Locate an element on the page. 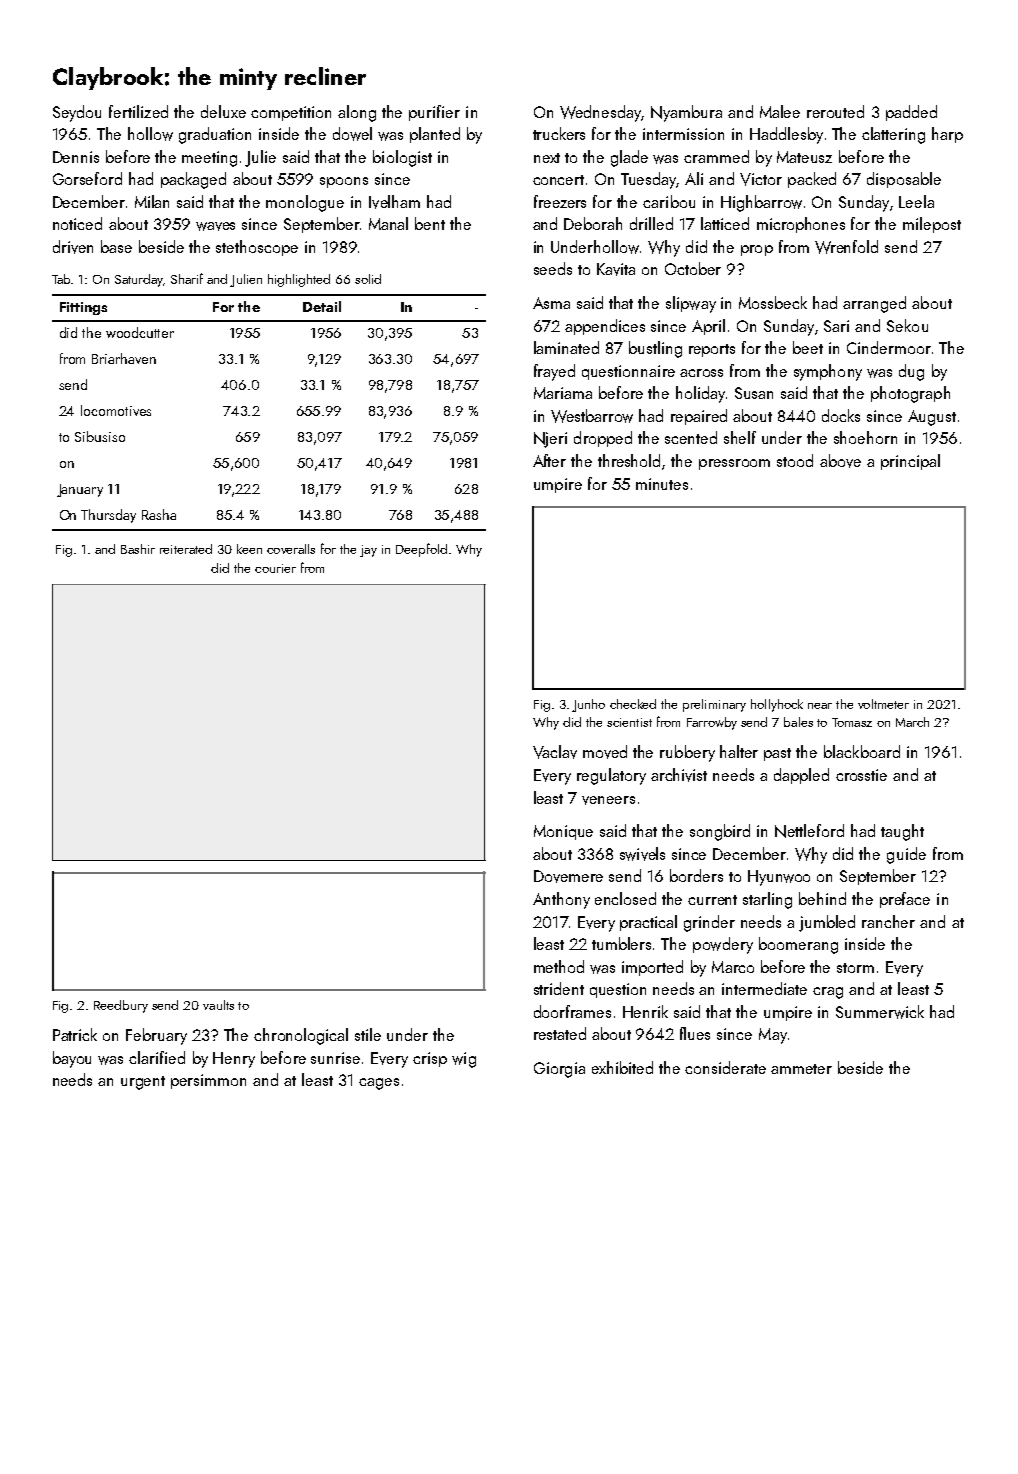  ammeter is located at coordinates (801, 1069).
